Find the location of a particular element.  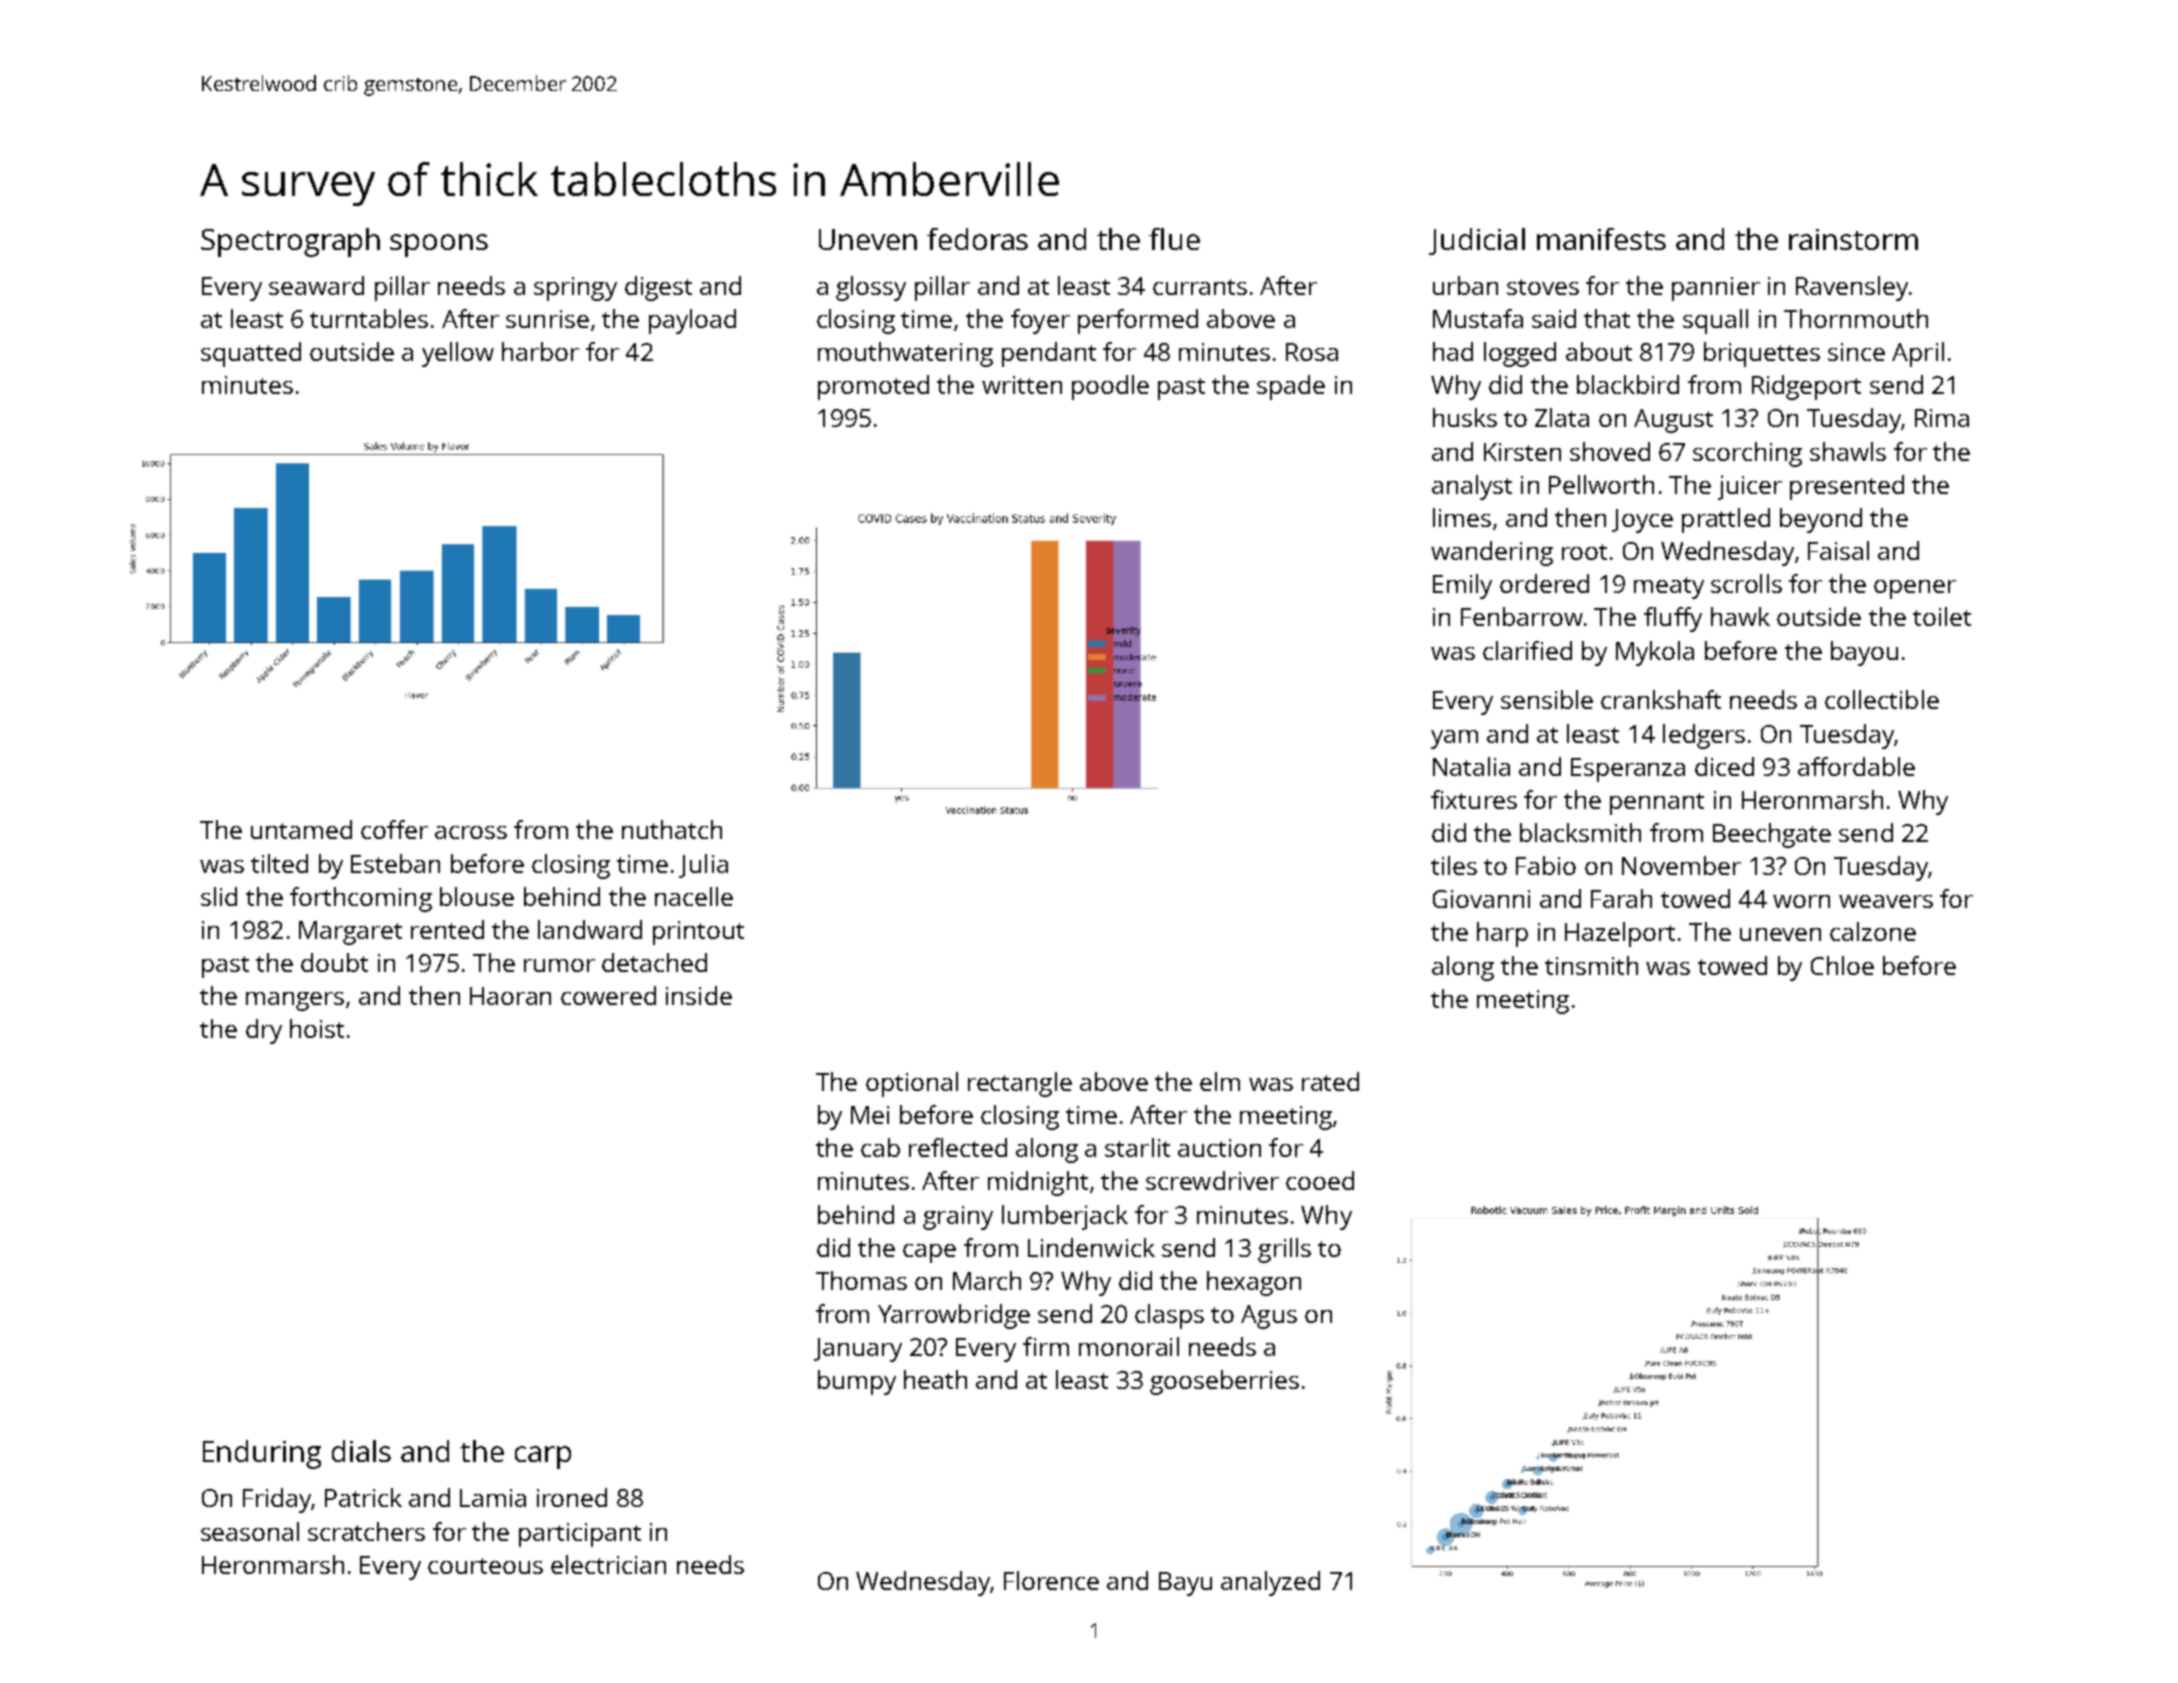

across is located at coordinates (471, 832).
